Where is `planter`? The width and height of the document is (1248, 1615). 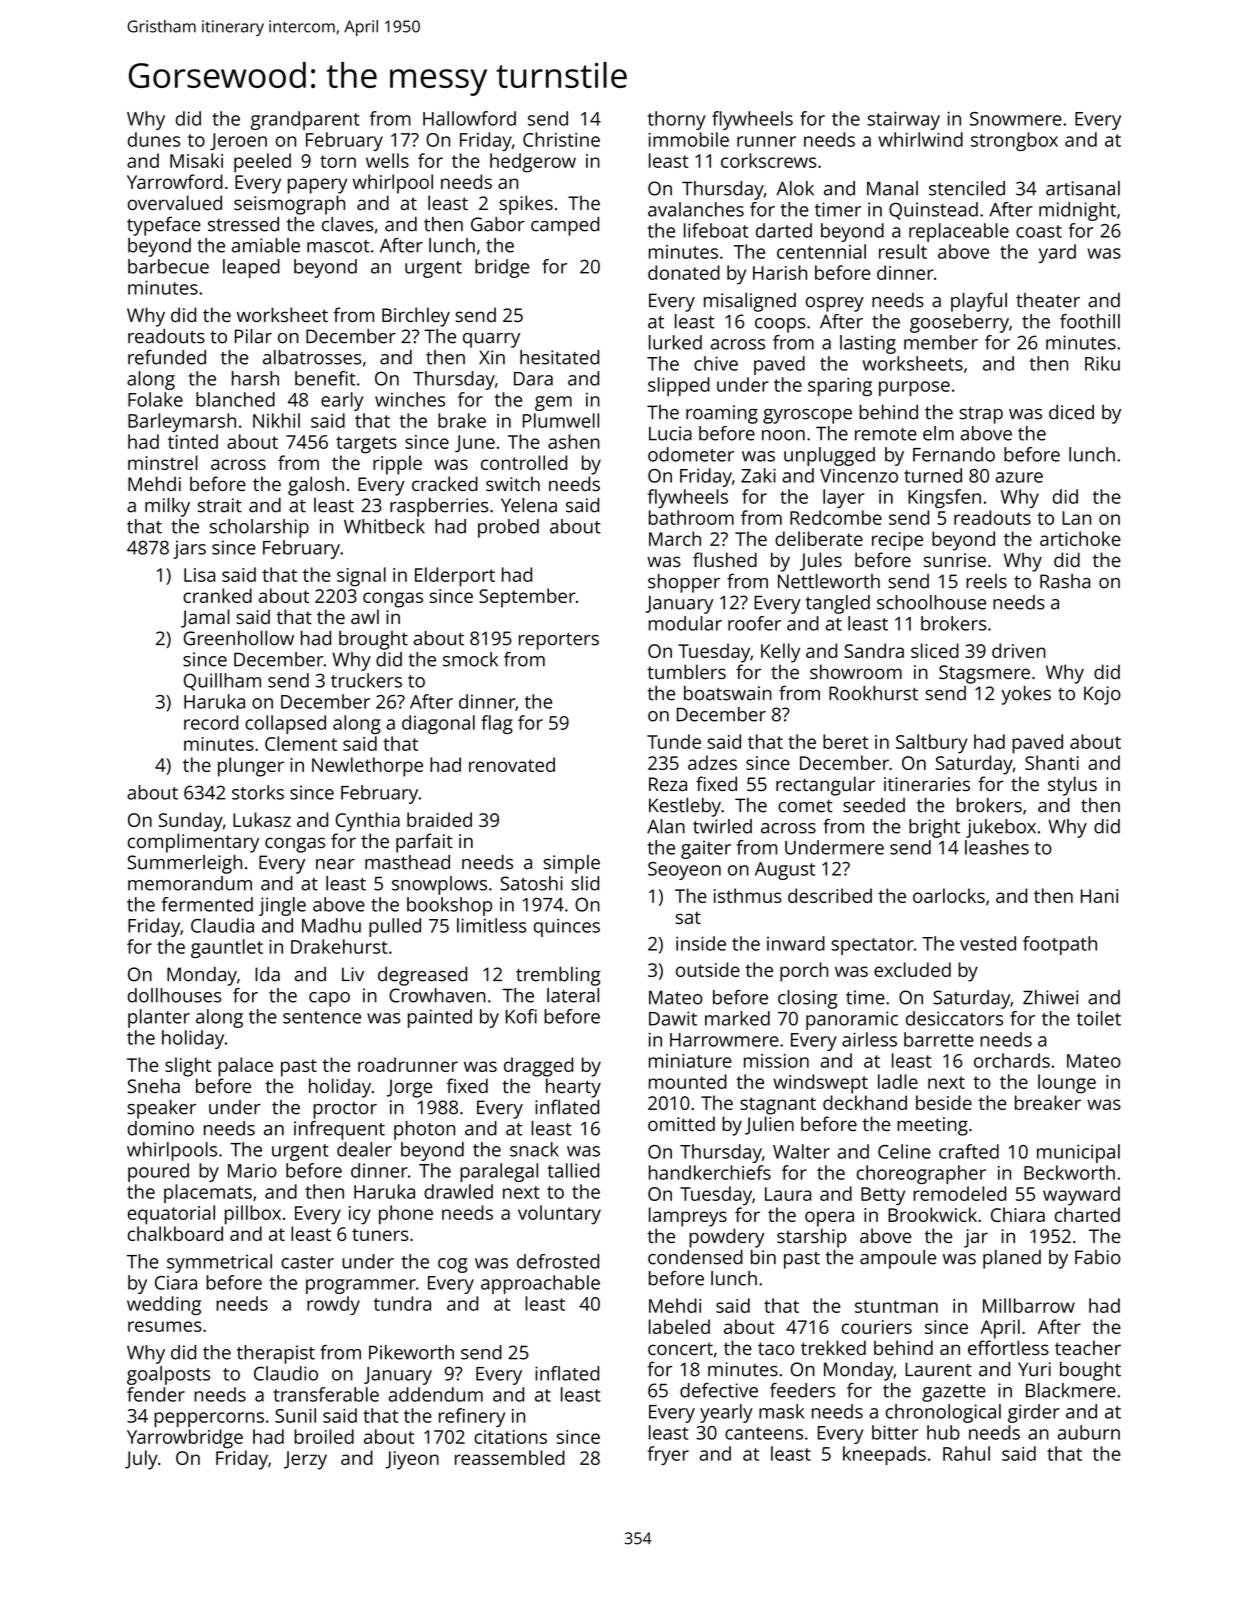 planter is located at coordinates (159, 1018).
